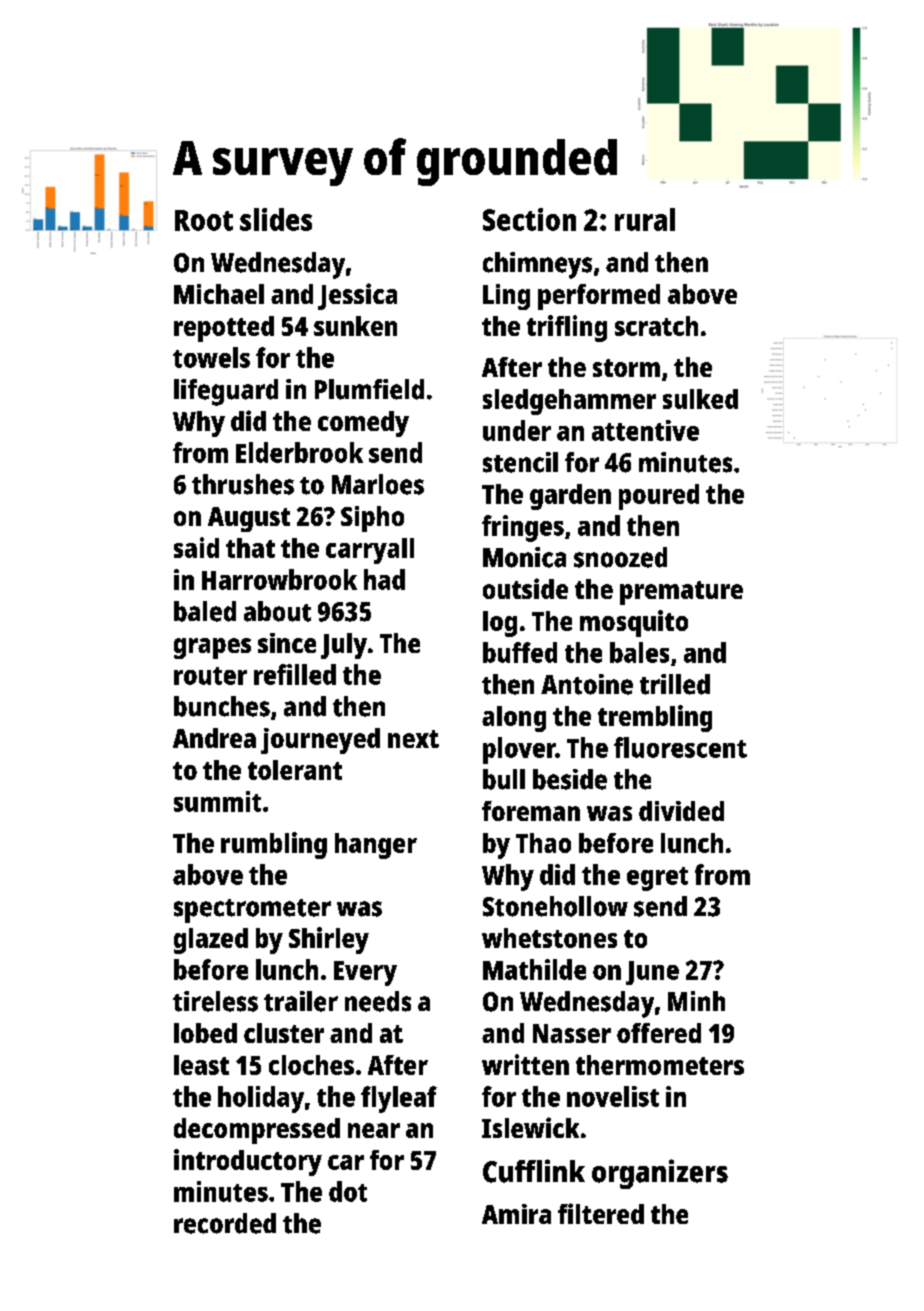 This screenshot has height=1311, width=924. What do you see at coordinates (211, 941) in the screenshot?
I see `glazed` at bounding box center [211, 941].
